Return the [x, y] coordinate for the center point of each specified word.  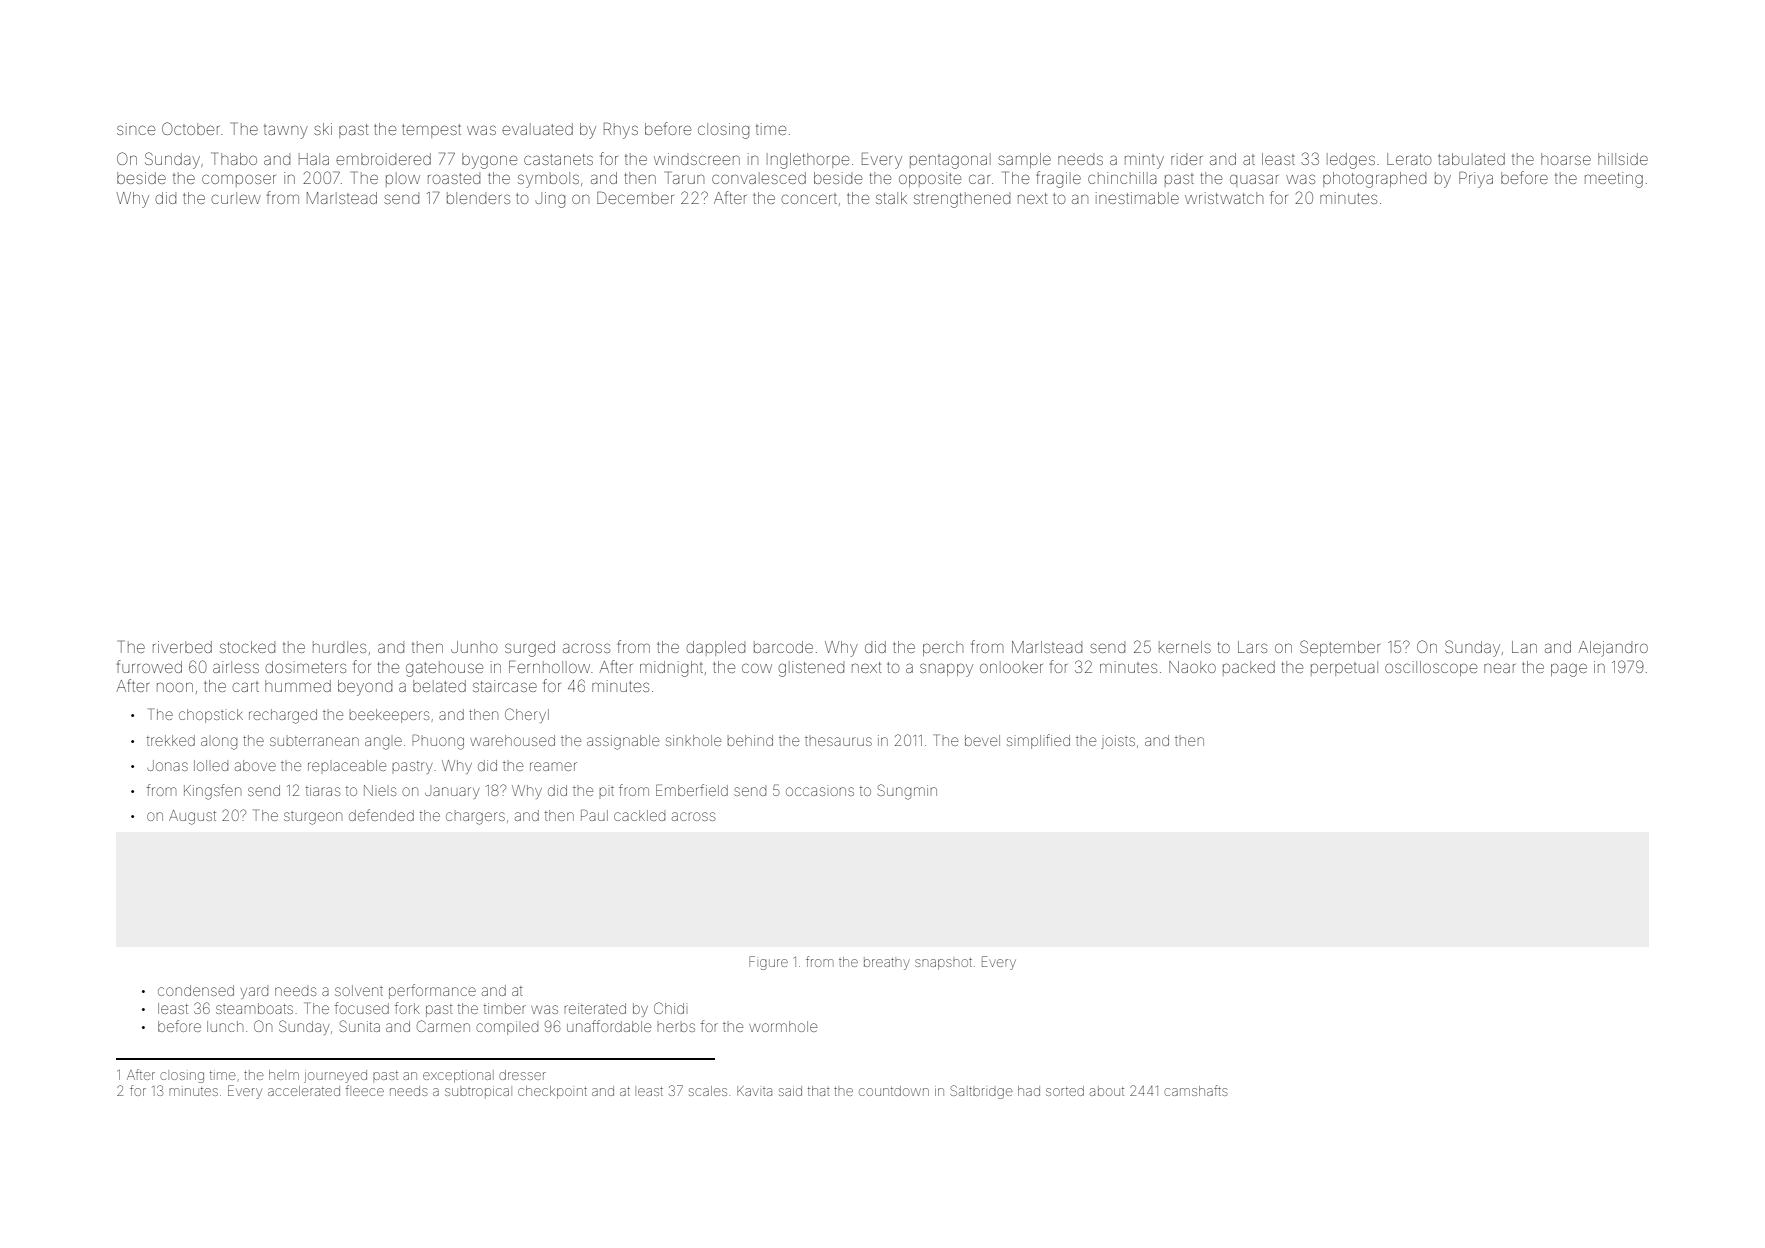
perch [943, 648]
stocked [247, 647]
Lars [1252, 647]
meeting [1614, 180]
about [1107, 1091]
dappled [716, 648]
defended [381, 815]
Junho [474, 647]
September [1340, 648]
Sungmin [907, 792]
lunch [225, 1026]
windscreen [697, 159]
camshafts [1195, 1090]
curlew [236, 198]
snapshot [943, 964]
